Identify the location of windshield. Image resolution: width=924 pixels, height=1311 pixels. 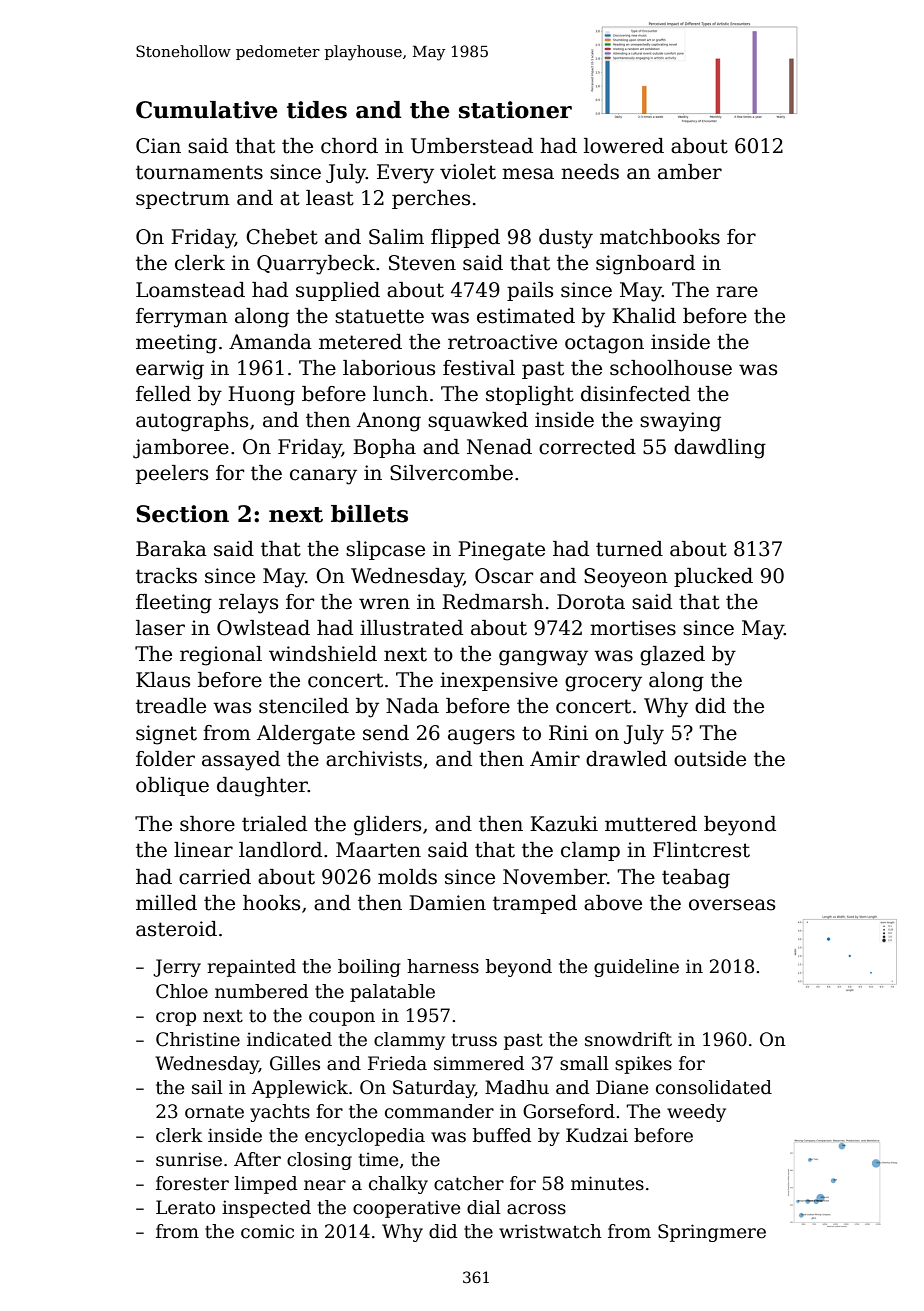
(323, 654).
